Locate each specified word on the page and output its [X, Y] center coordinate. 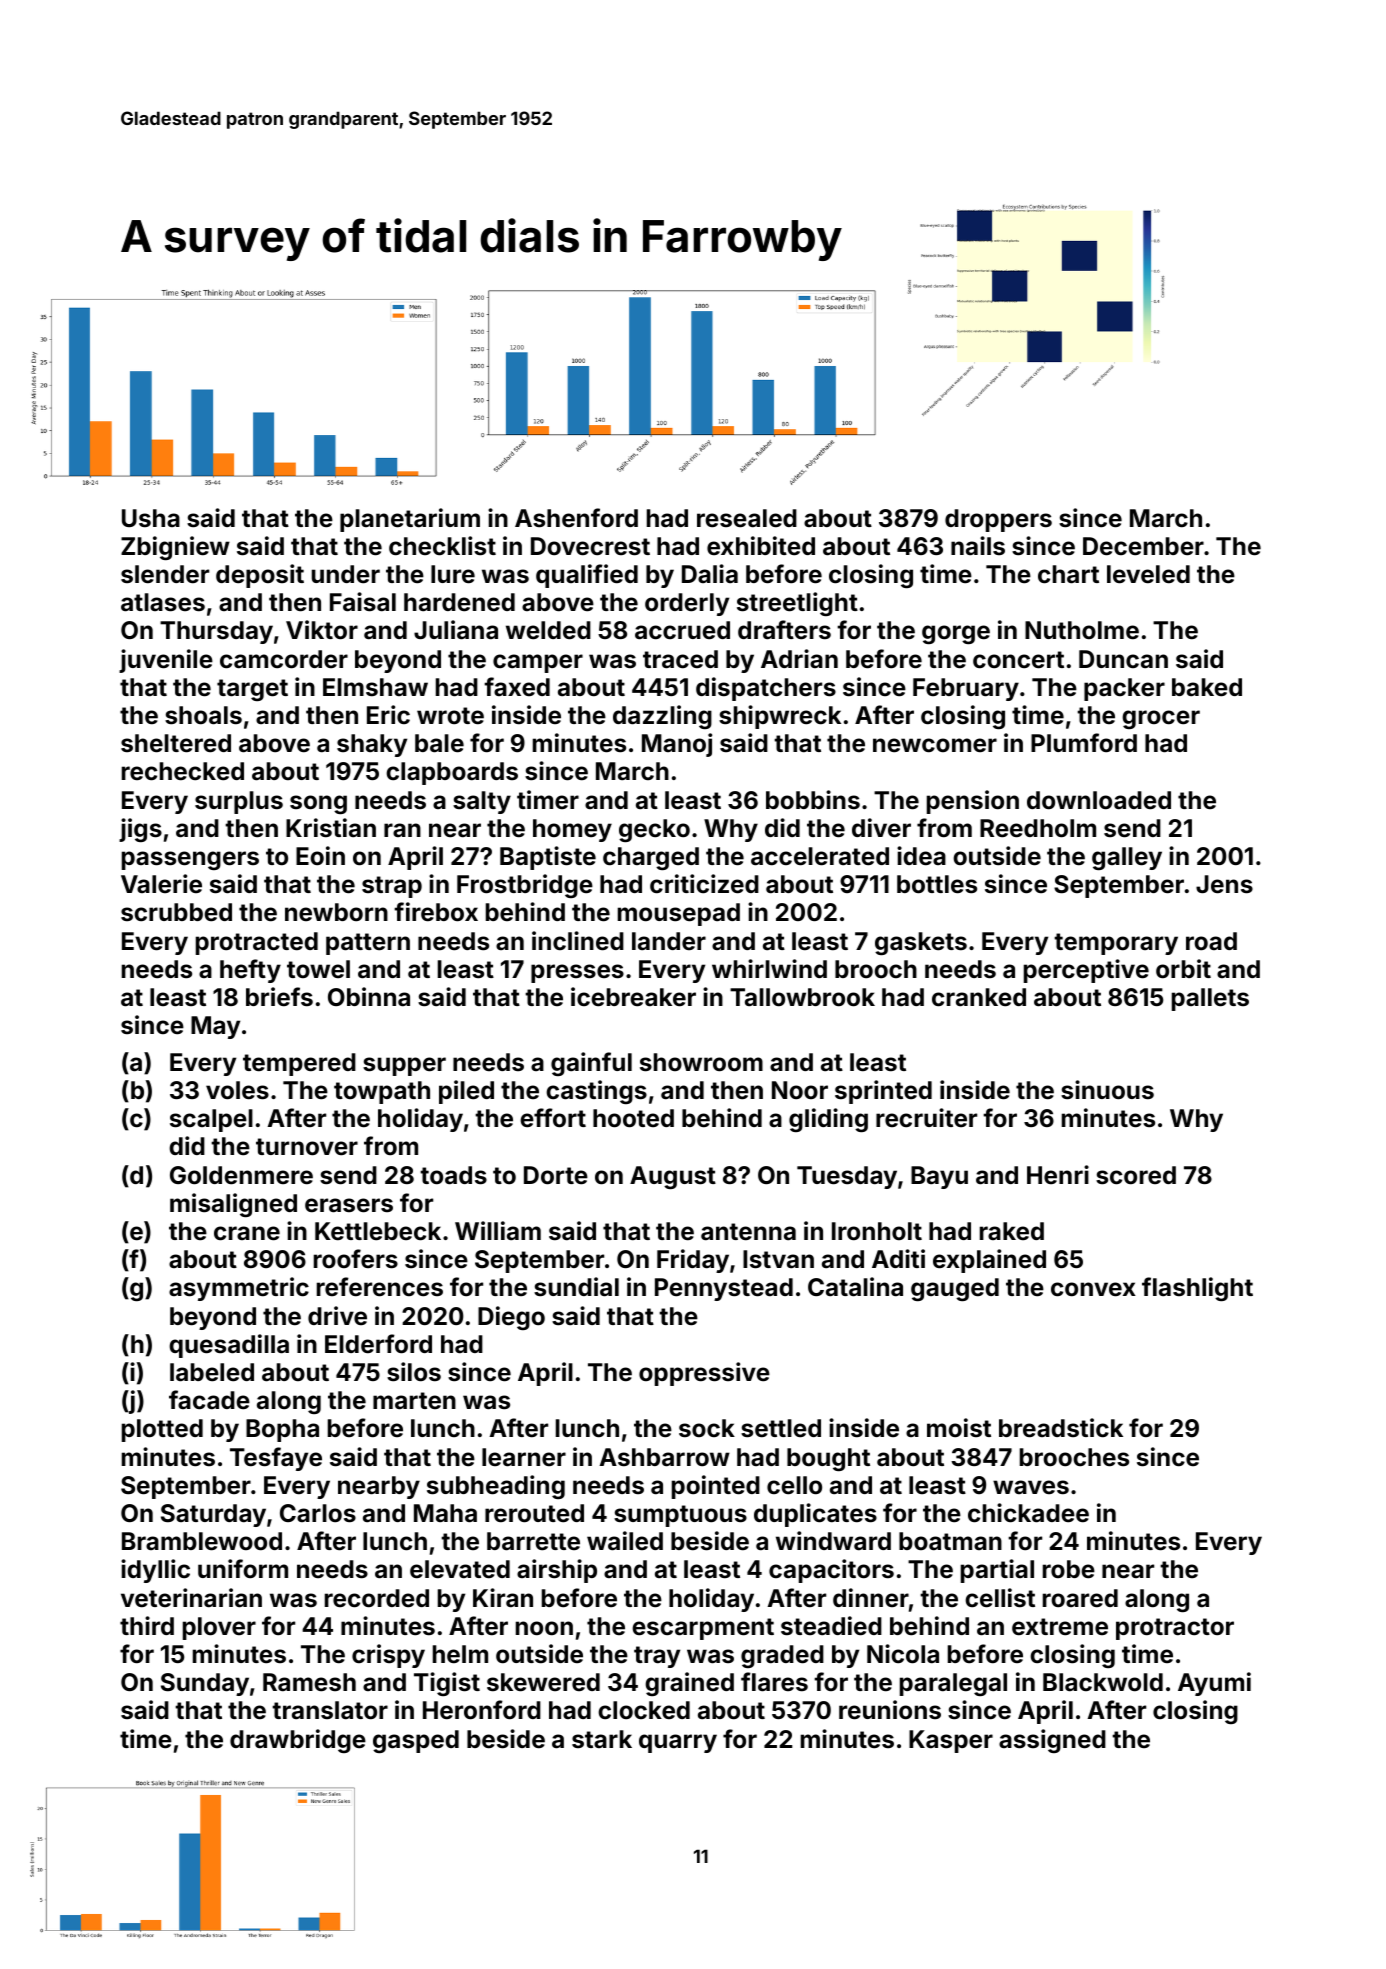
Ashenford [576, 518]
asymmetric [239, 1289]
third [147, 1625]
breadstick [1061, 1428]
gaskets [921, 943]
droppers [998, 520]
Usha [151, 518]
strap [392, 887]
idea [921, 856]
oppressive [704, 1374]
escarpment [703, 1629]
